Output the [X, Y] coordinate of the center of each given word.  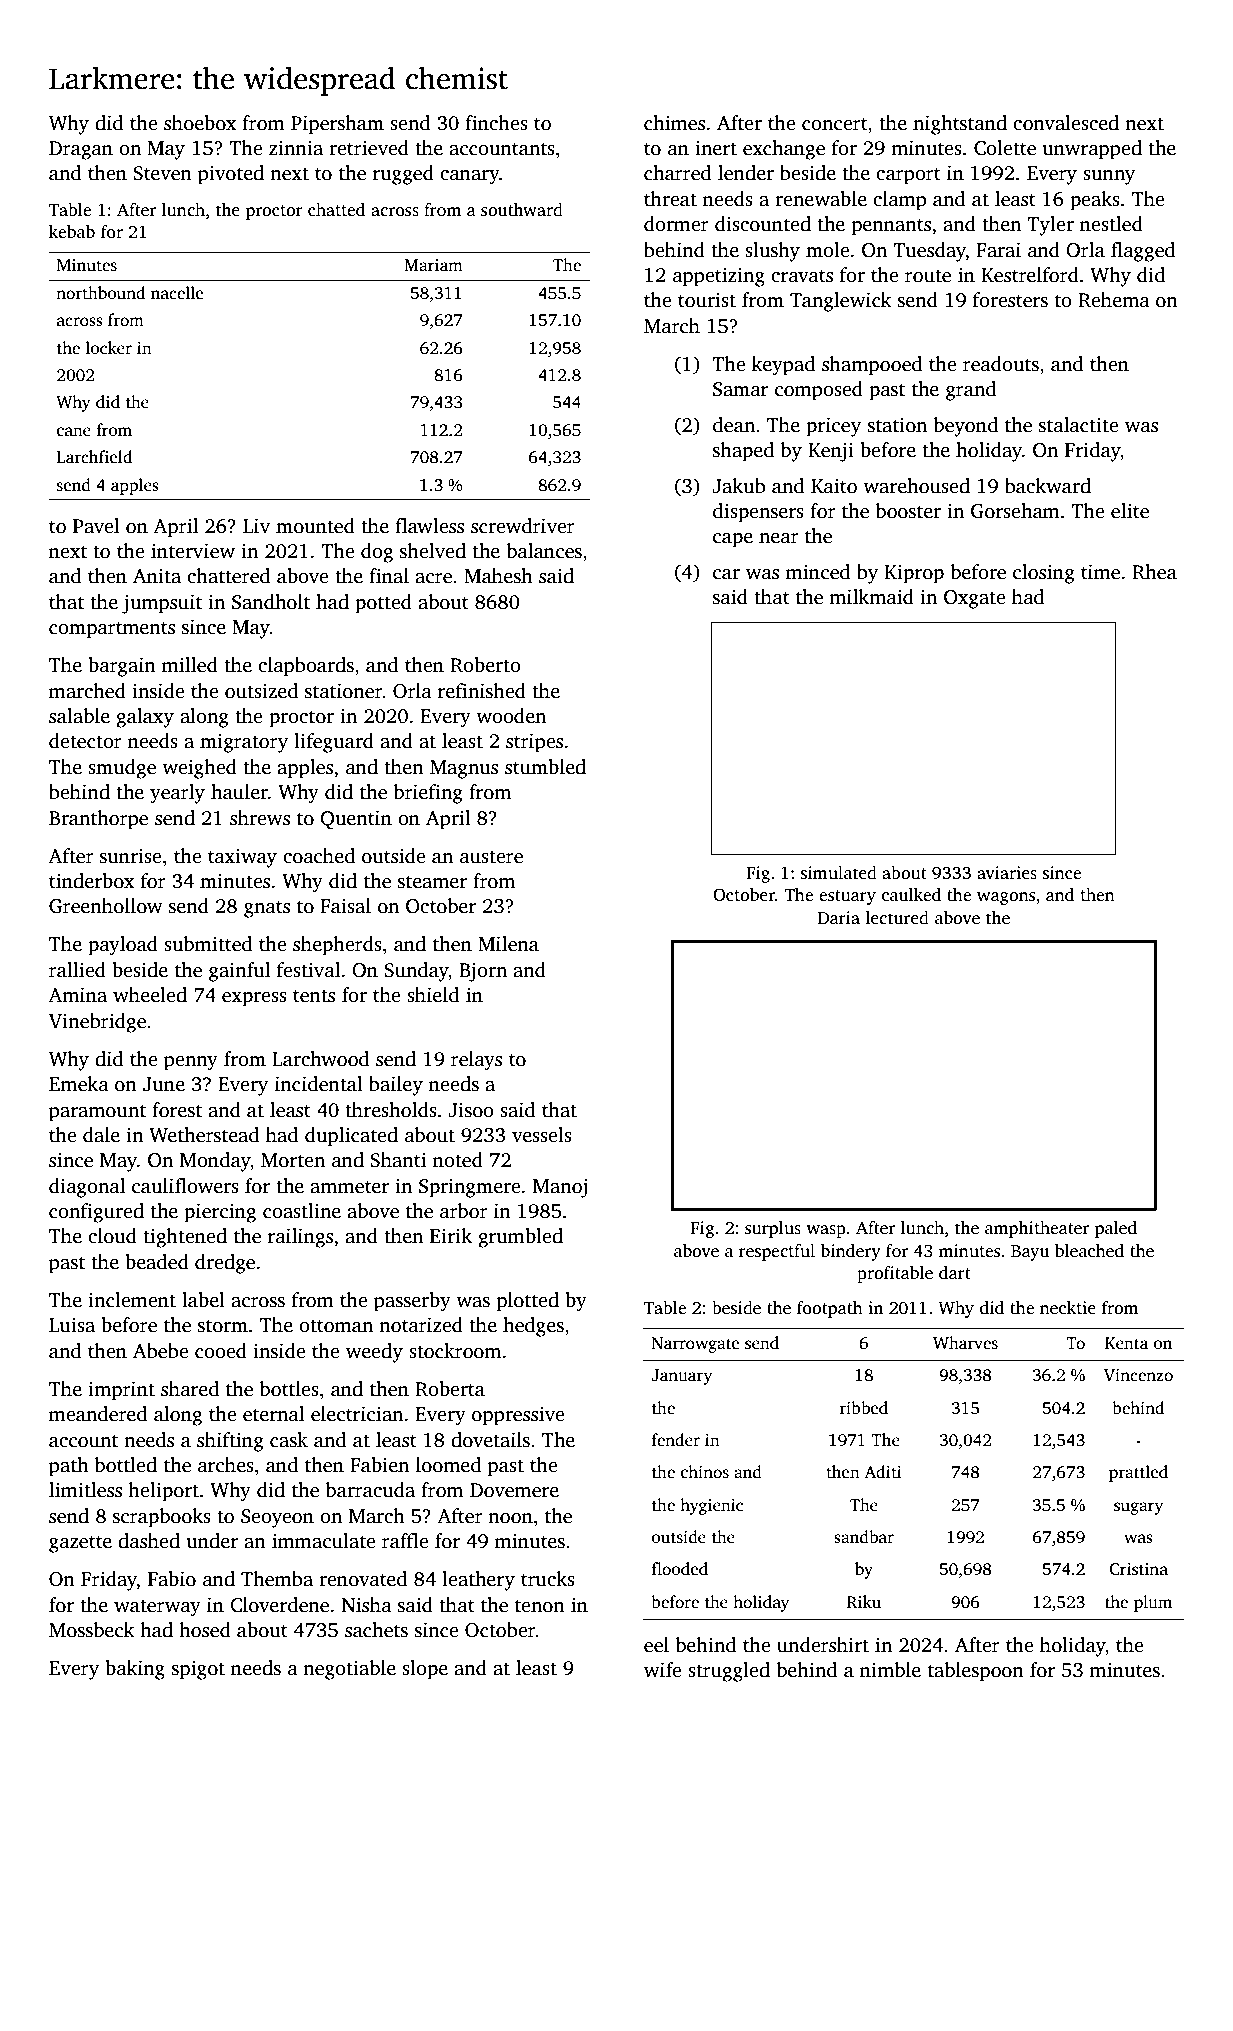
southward [522, 210]
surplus [773, 1229]
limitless [85, 1490]
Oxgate [975, 599]
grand [971, 391]
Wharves [965, 1343]
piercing [220, 1213]
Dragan [81, 150]
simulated [839, 873]
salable [79, 716]
